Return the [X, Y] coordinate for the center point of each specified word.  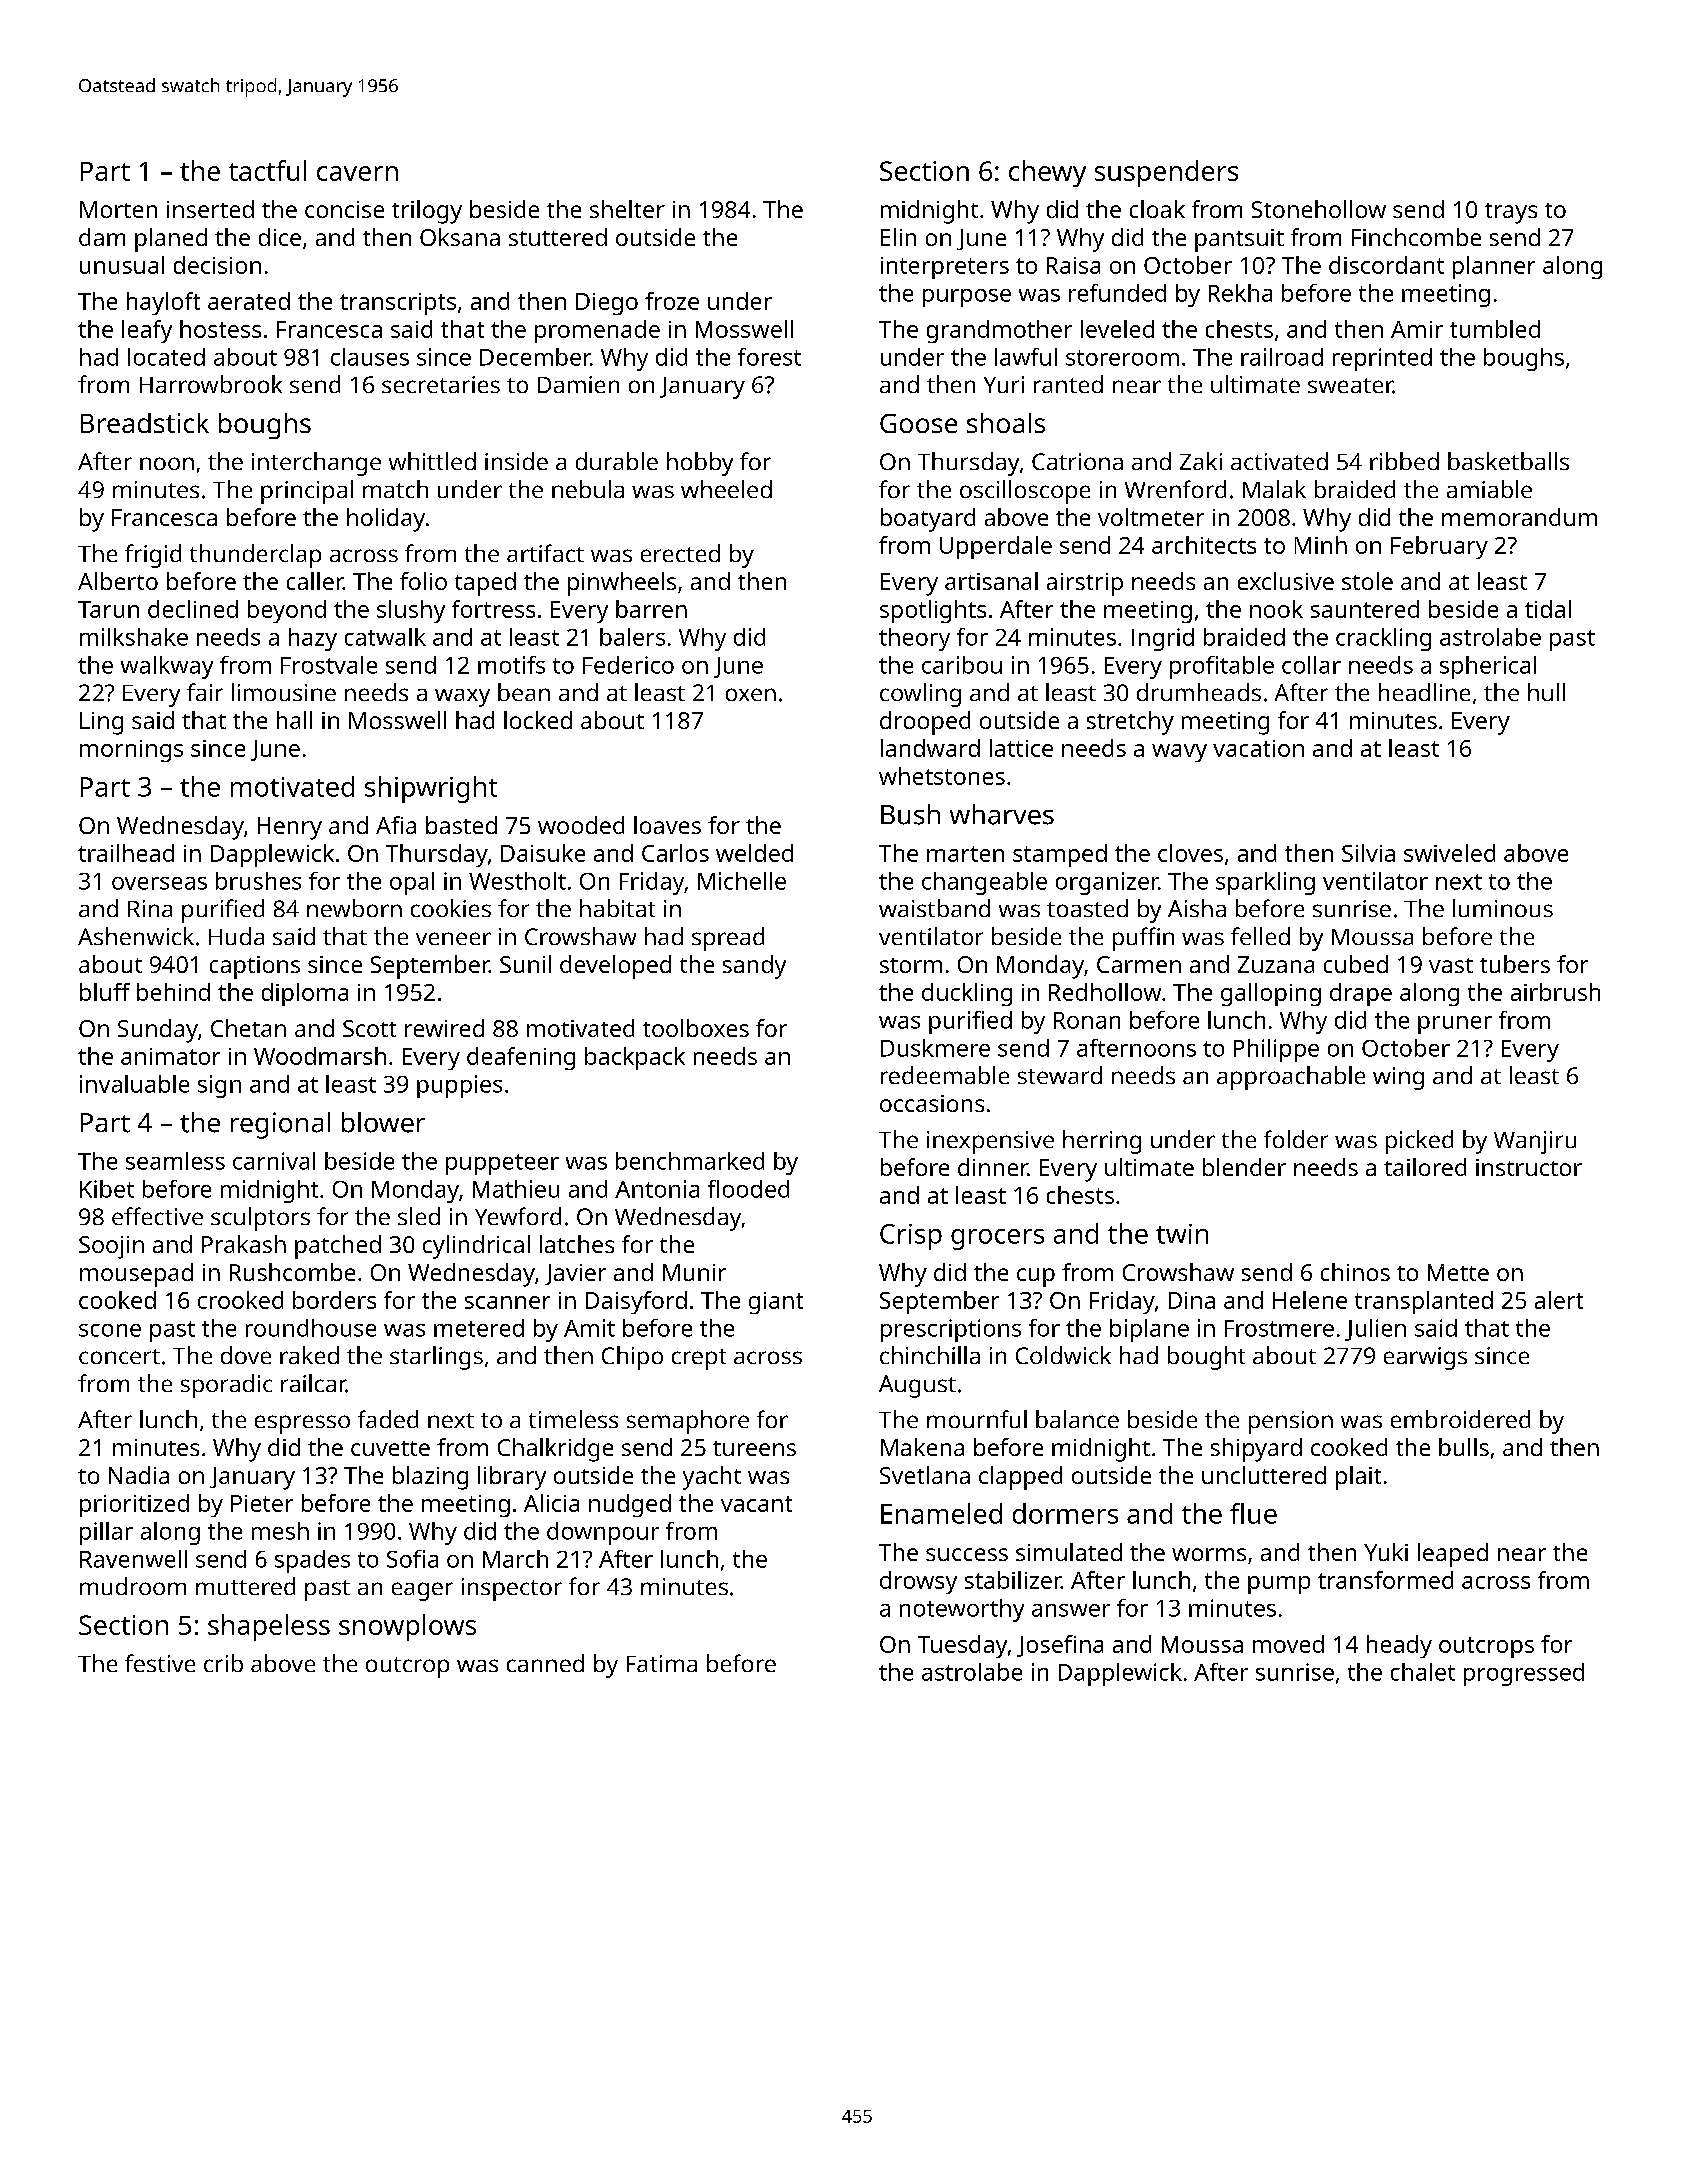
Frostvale [329, 665]
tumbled [1495, 329]
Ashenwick [136, 936]
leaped [1453, 1555]
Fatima [662, 1663]
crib [223, 1663]
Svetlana [925, 1475]
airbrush [1555, 992]
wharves [1002, 814]
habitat [617, 908]
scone [110, 1330]
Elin [898, 237]
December [535, 357]
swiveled [1449, 853]
